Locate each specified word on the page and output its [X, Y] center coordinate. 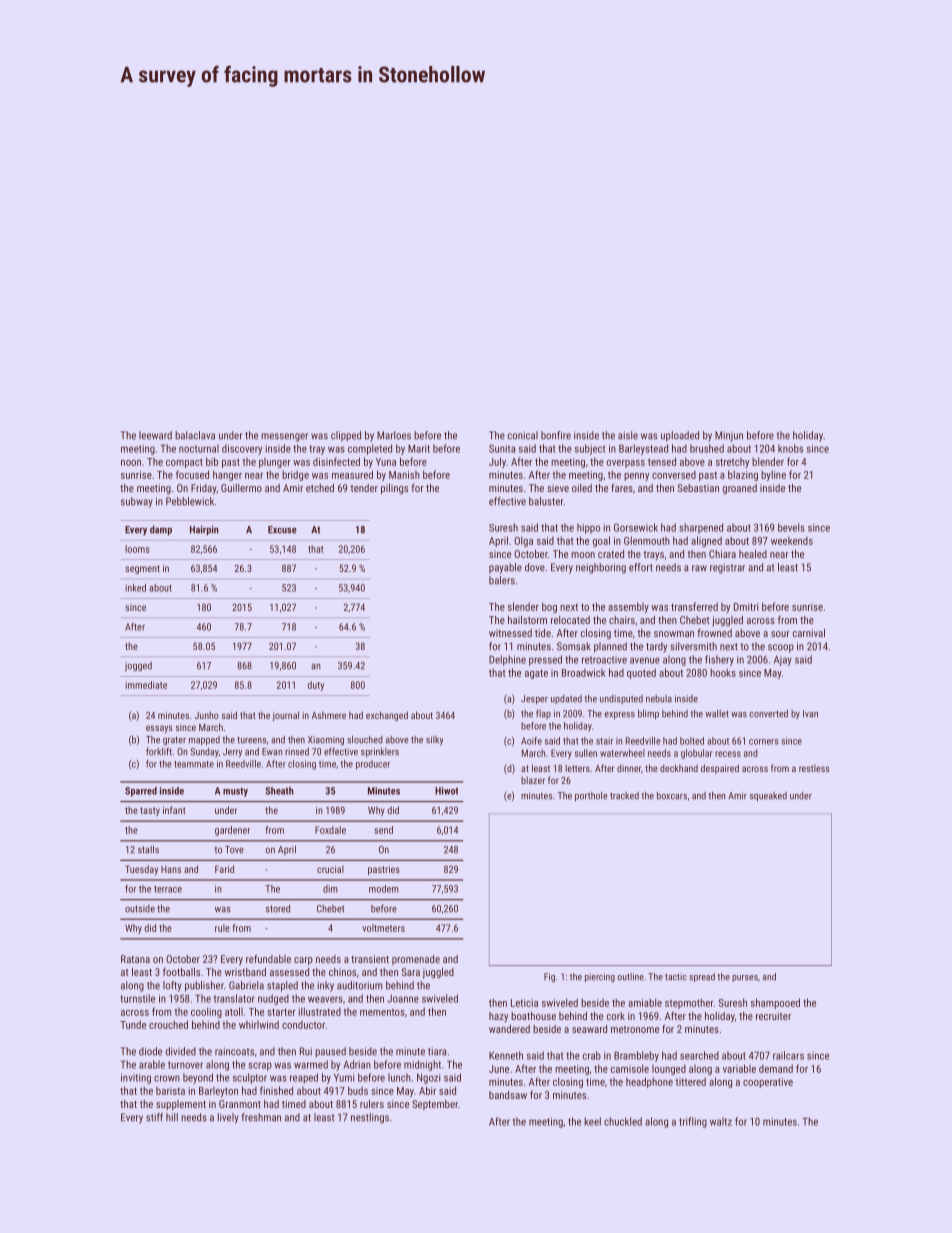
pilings [394, 489]
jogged [138, 666]
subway [137, 502]
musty [235, 792]
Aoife [531, 741]
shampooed [775, 1003]
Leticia [524, 1003]
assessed [289, 972]
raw [699, 568]
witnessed [510, 633]
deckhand [679, 768]
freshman [261, 1117]
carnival [809, 633]
